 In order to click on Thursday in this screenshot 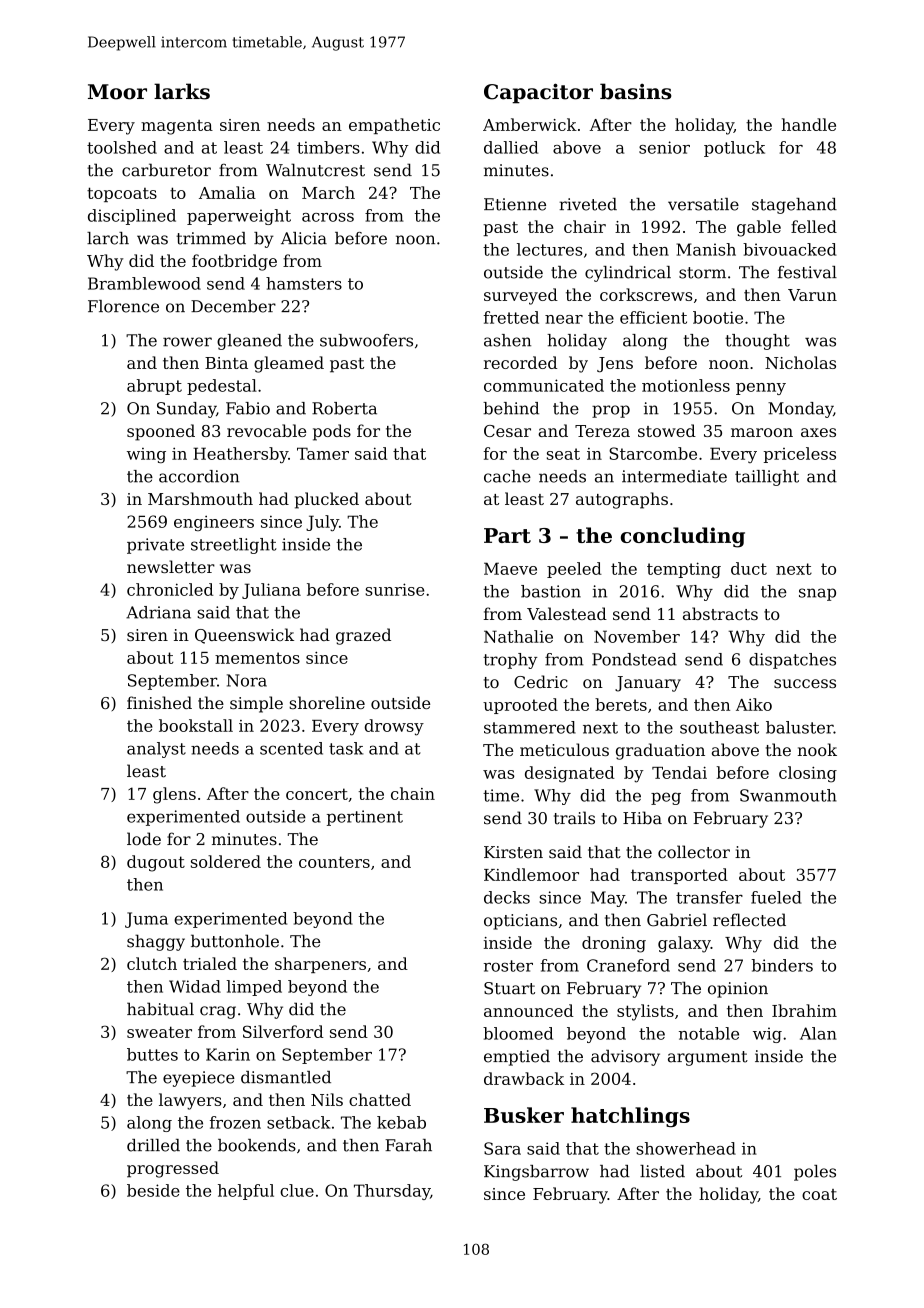, I will do `click(392, 1192)`.
